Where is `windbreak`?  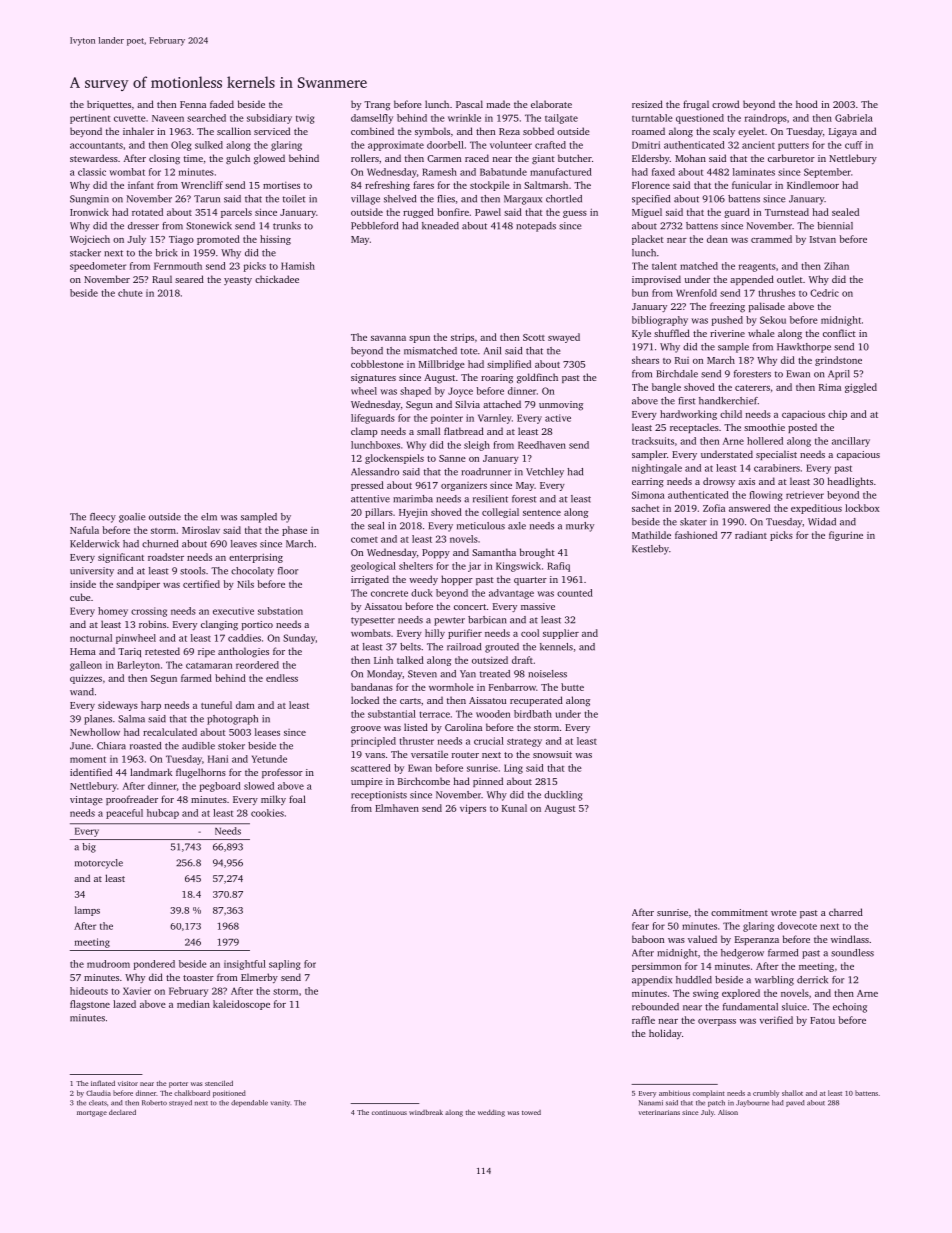 windbreak is located at coordinates (426, 1112).
